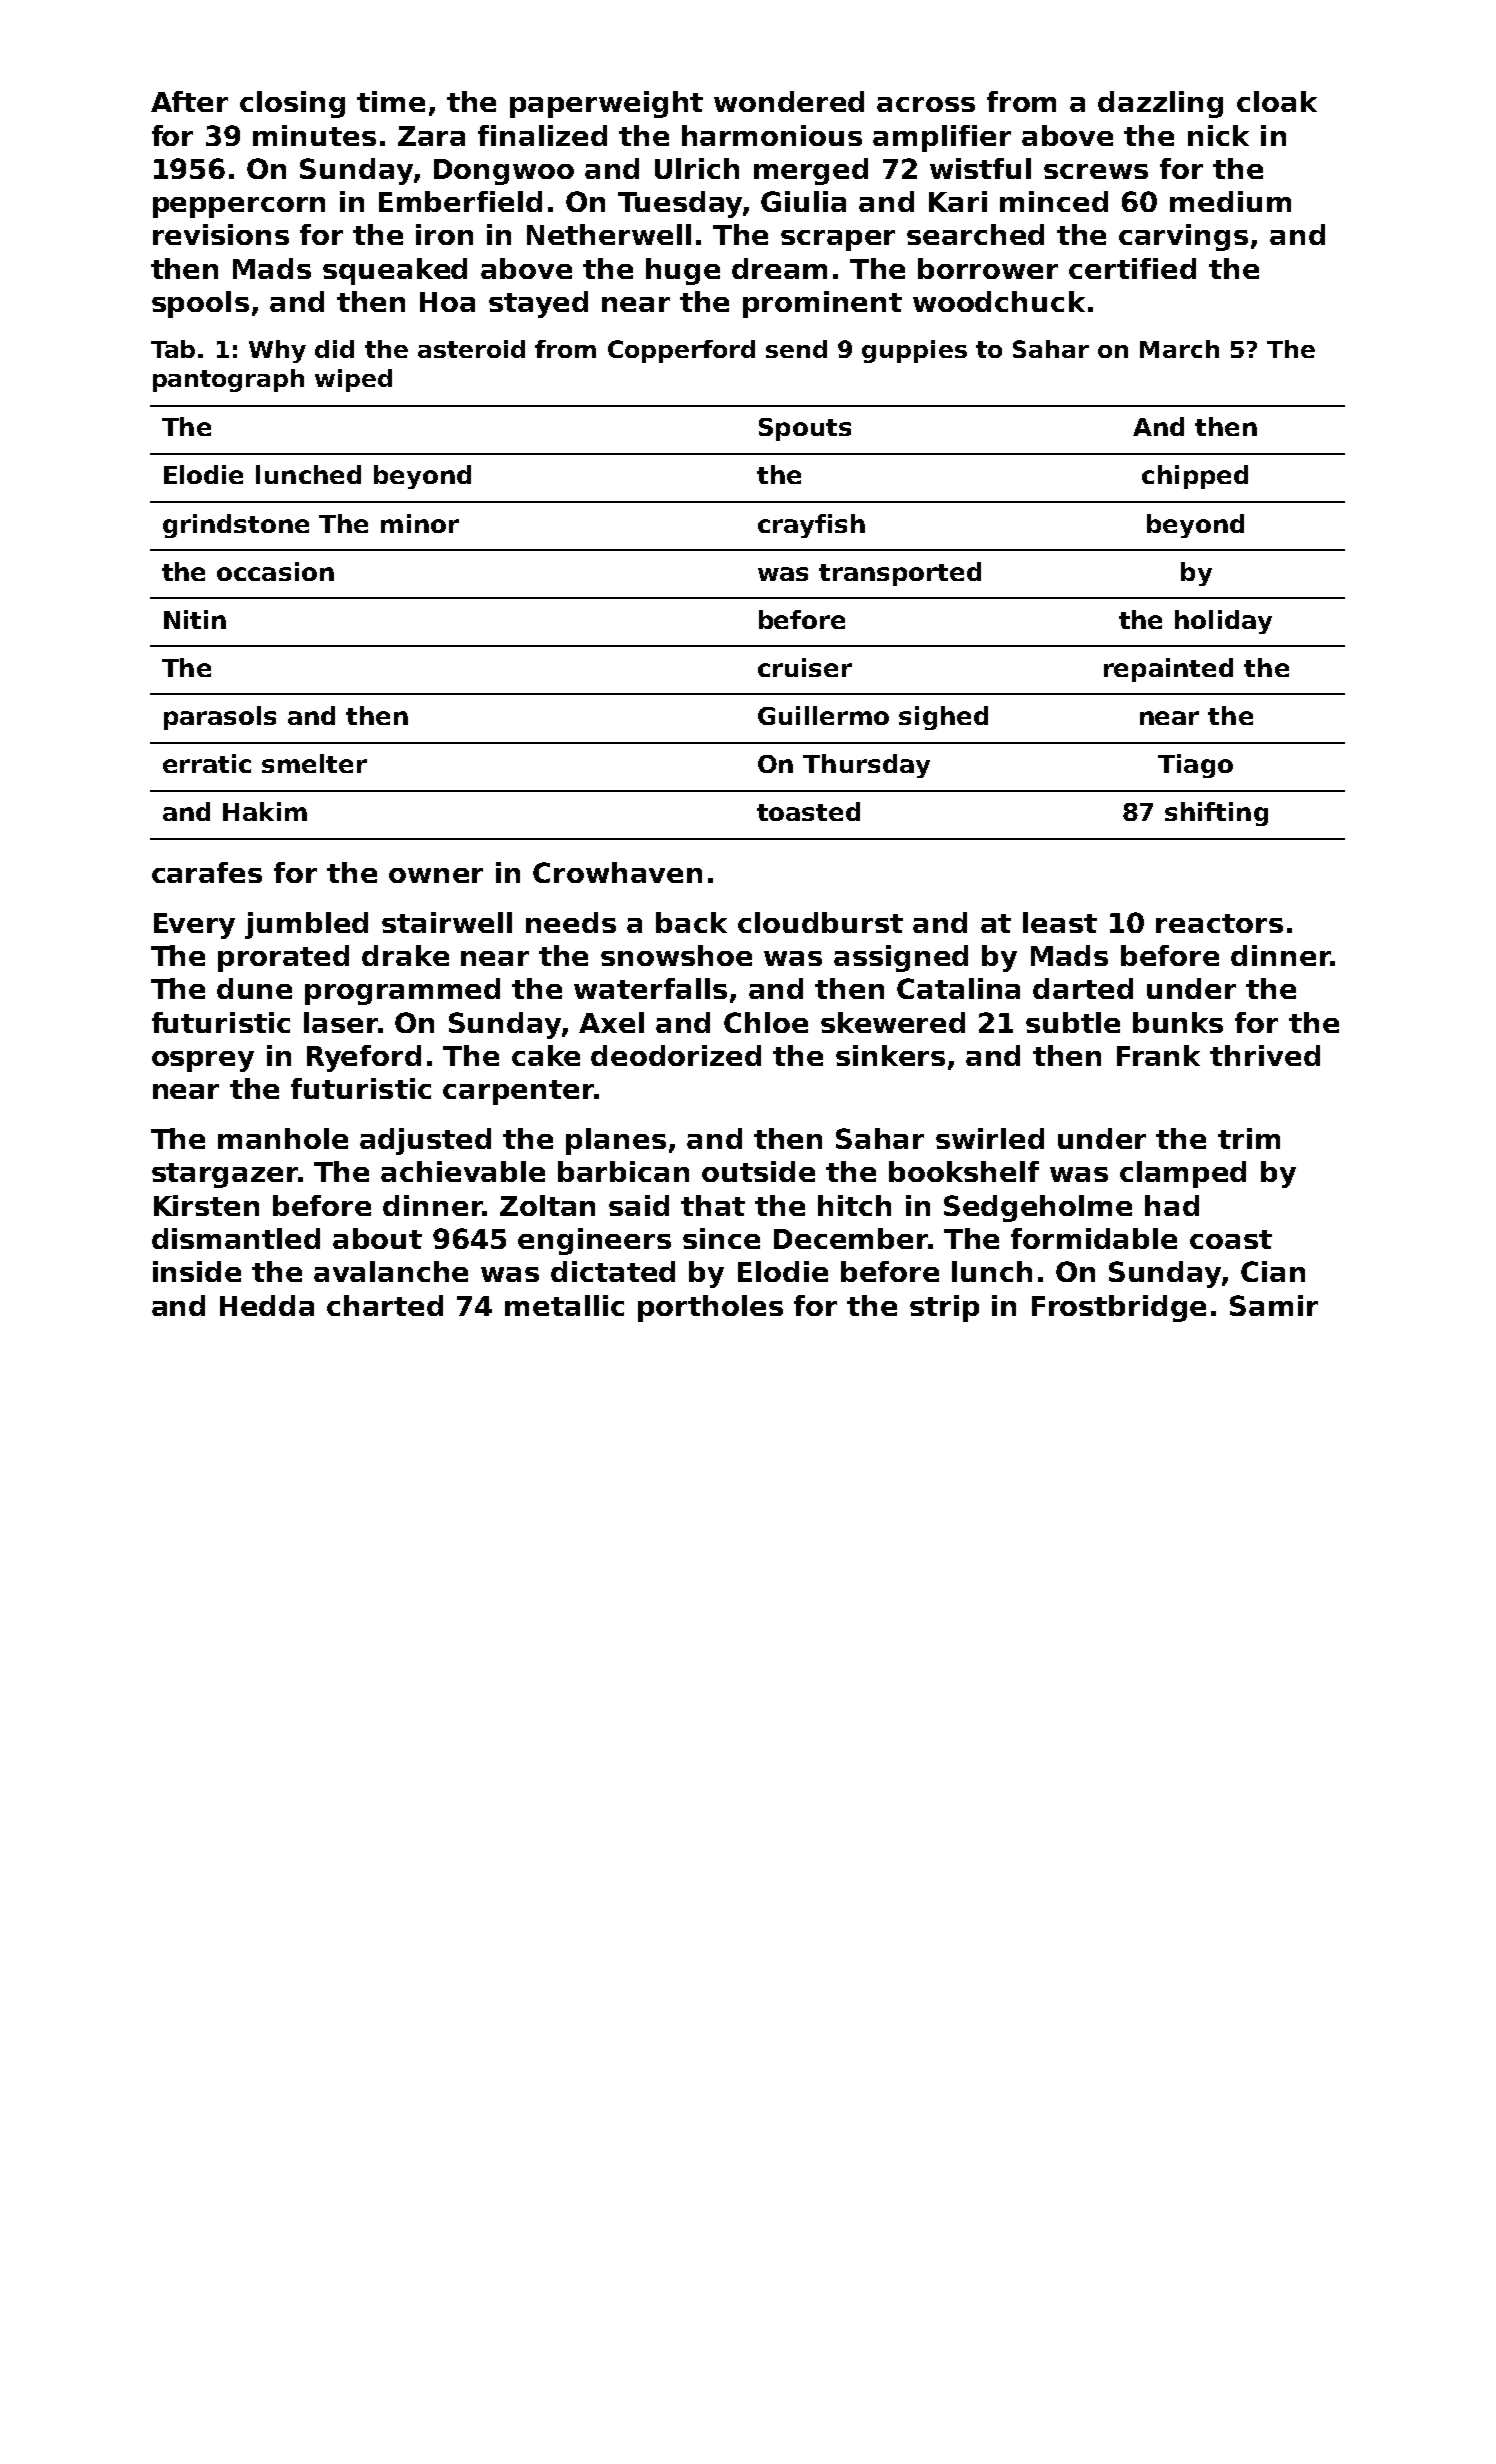 This screenshot has width=1496, height=2464. I want to click on least, so click(1060, 922).
